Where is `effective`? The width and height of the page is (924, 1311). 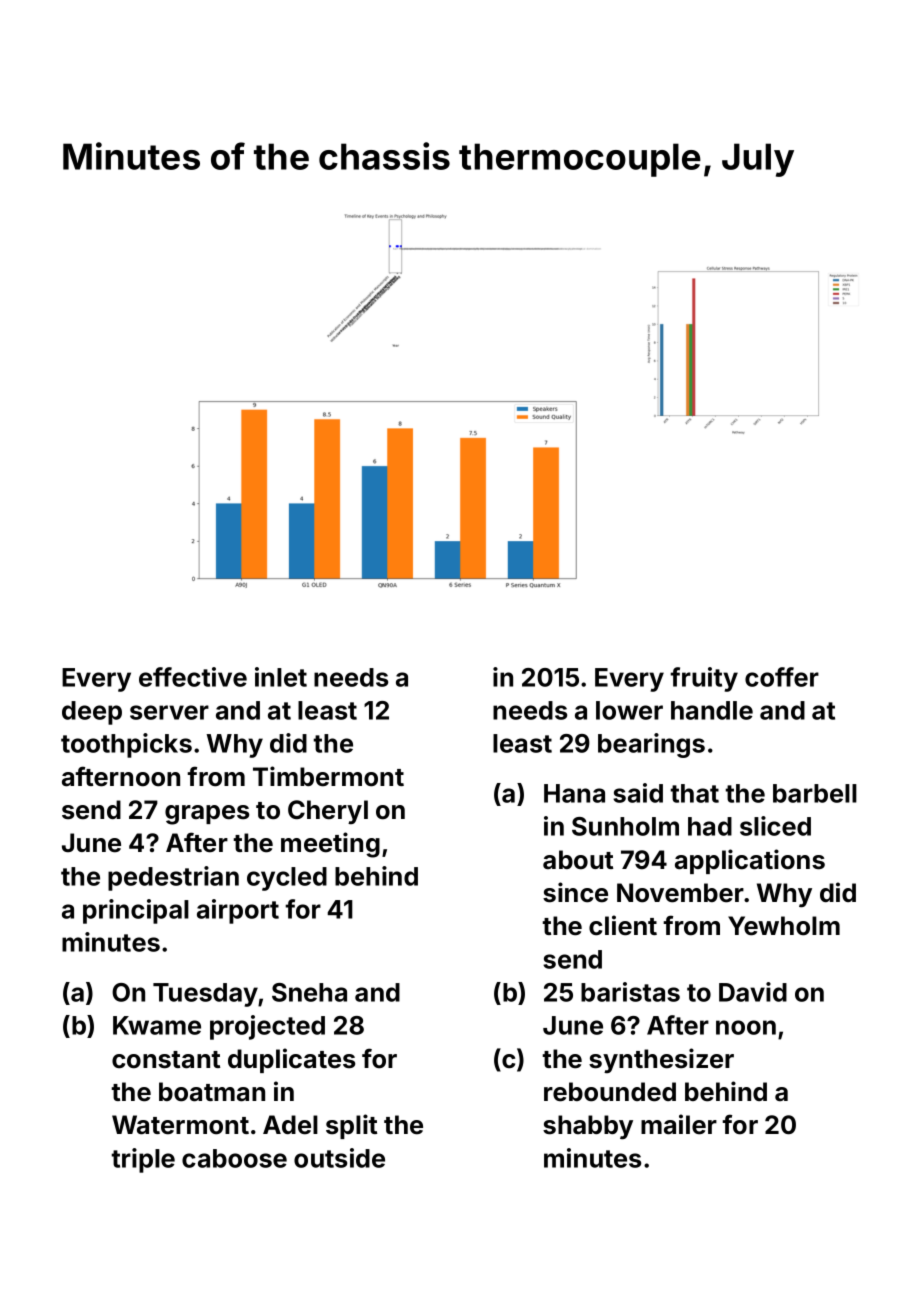 effective is located at coordinates (193, 677).
